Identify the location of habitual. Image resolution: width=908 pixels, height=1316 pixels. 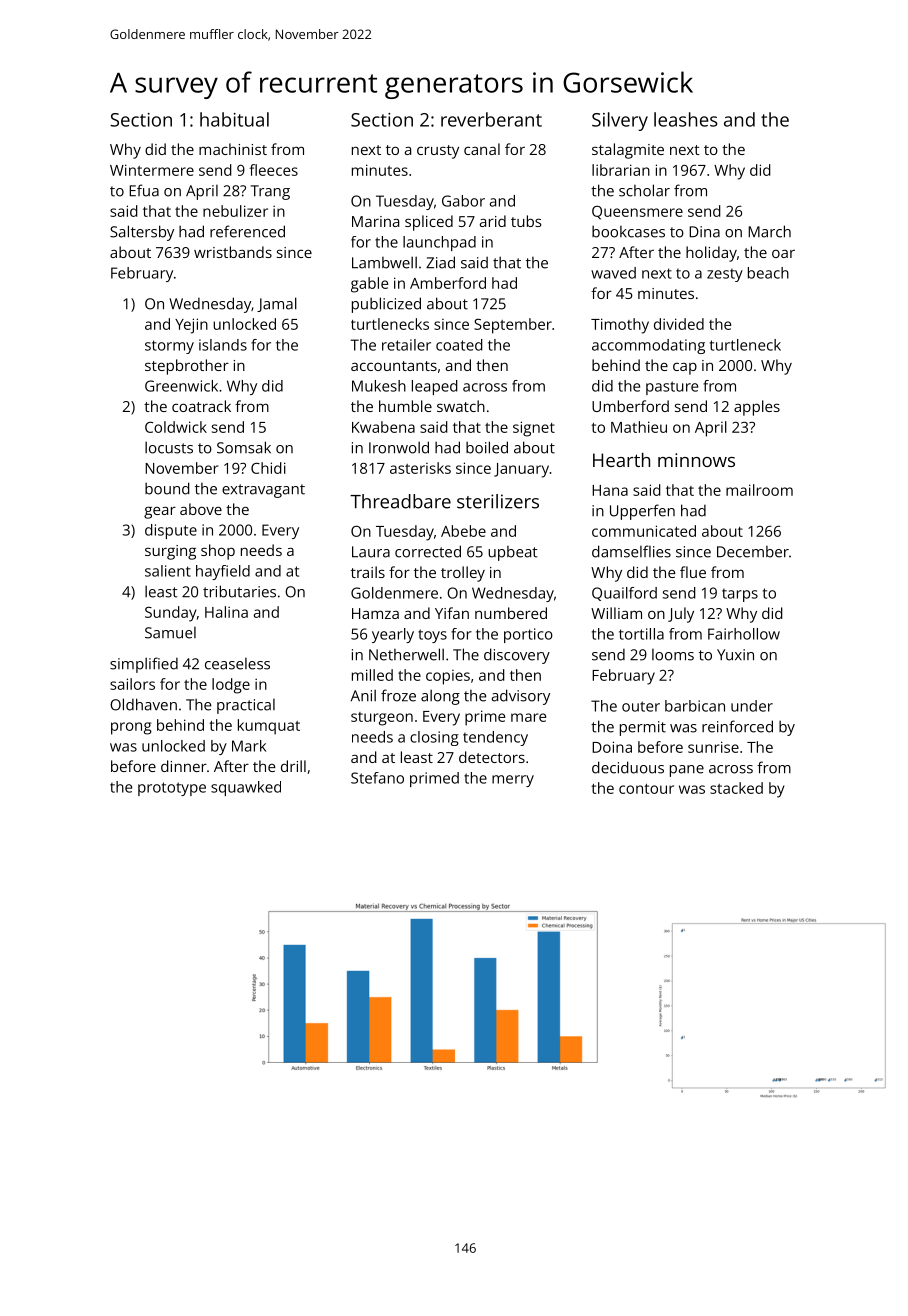
(234, 119).
